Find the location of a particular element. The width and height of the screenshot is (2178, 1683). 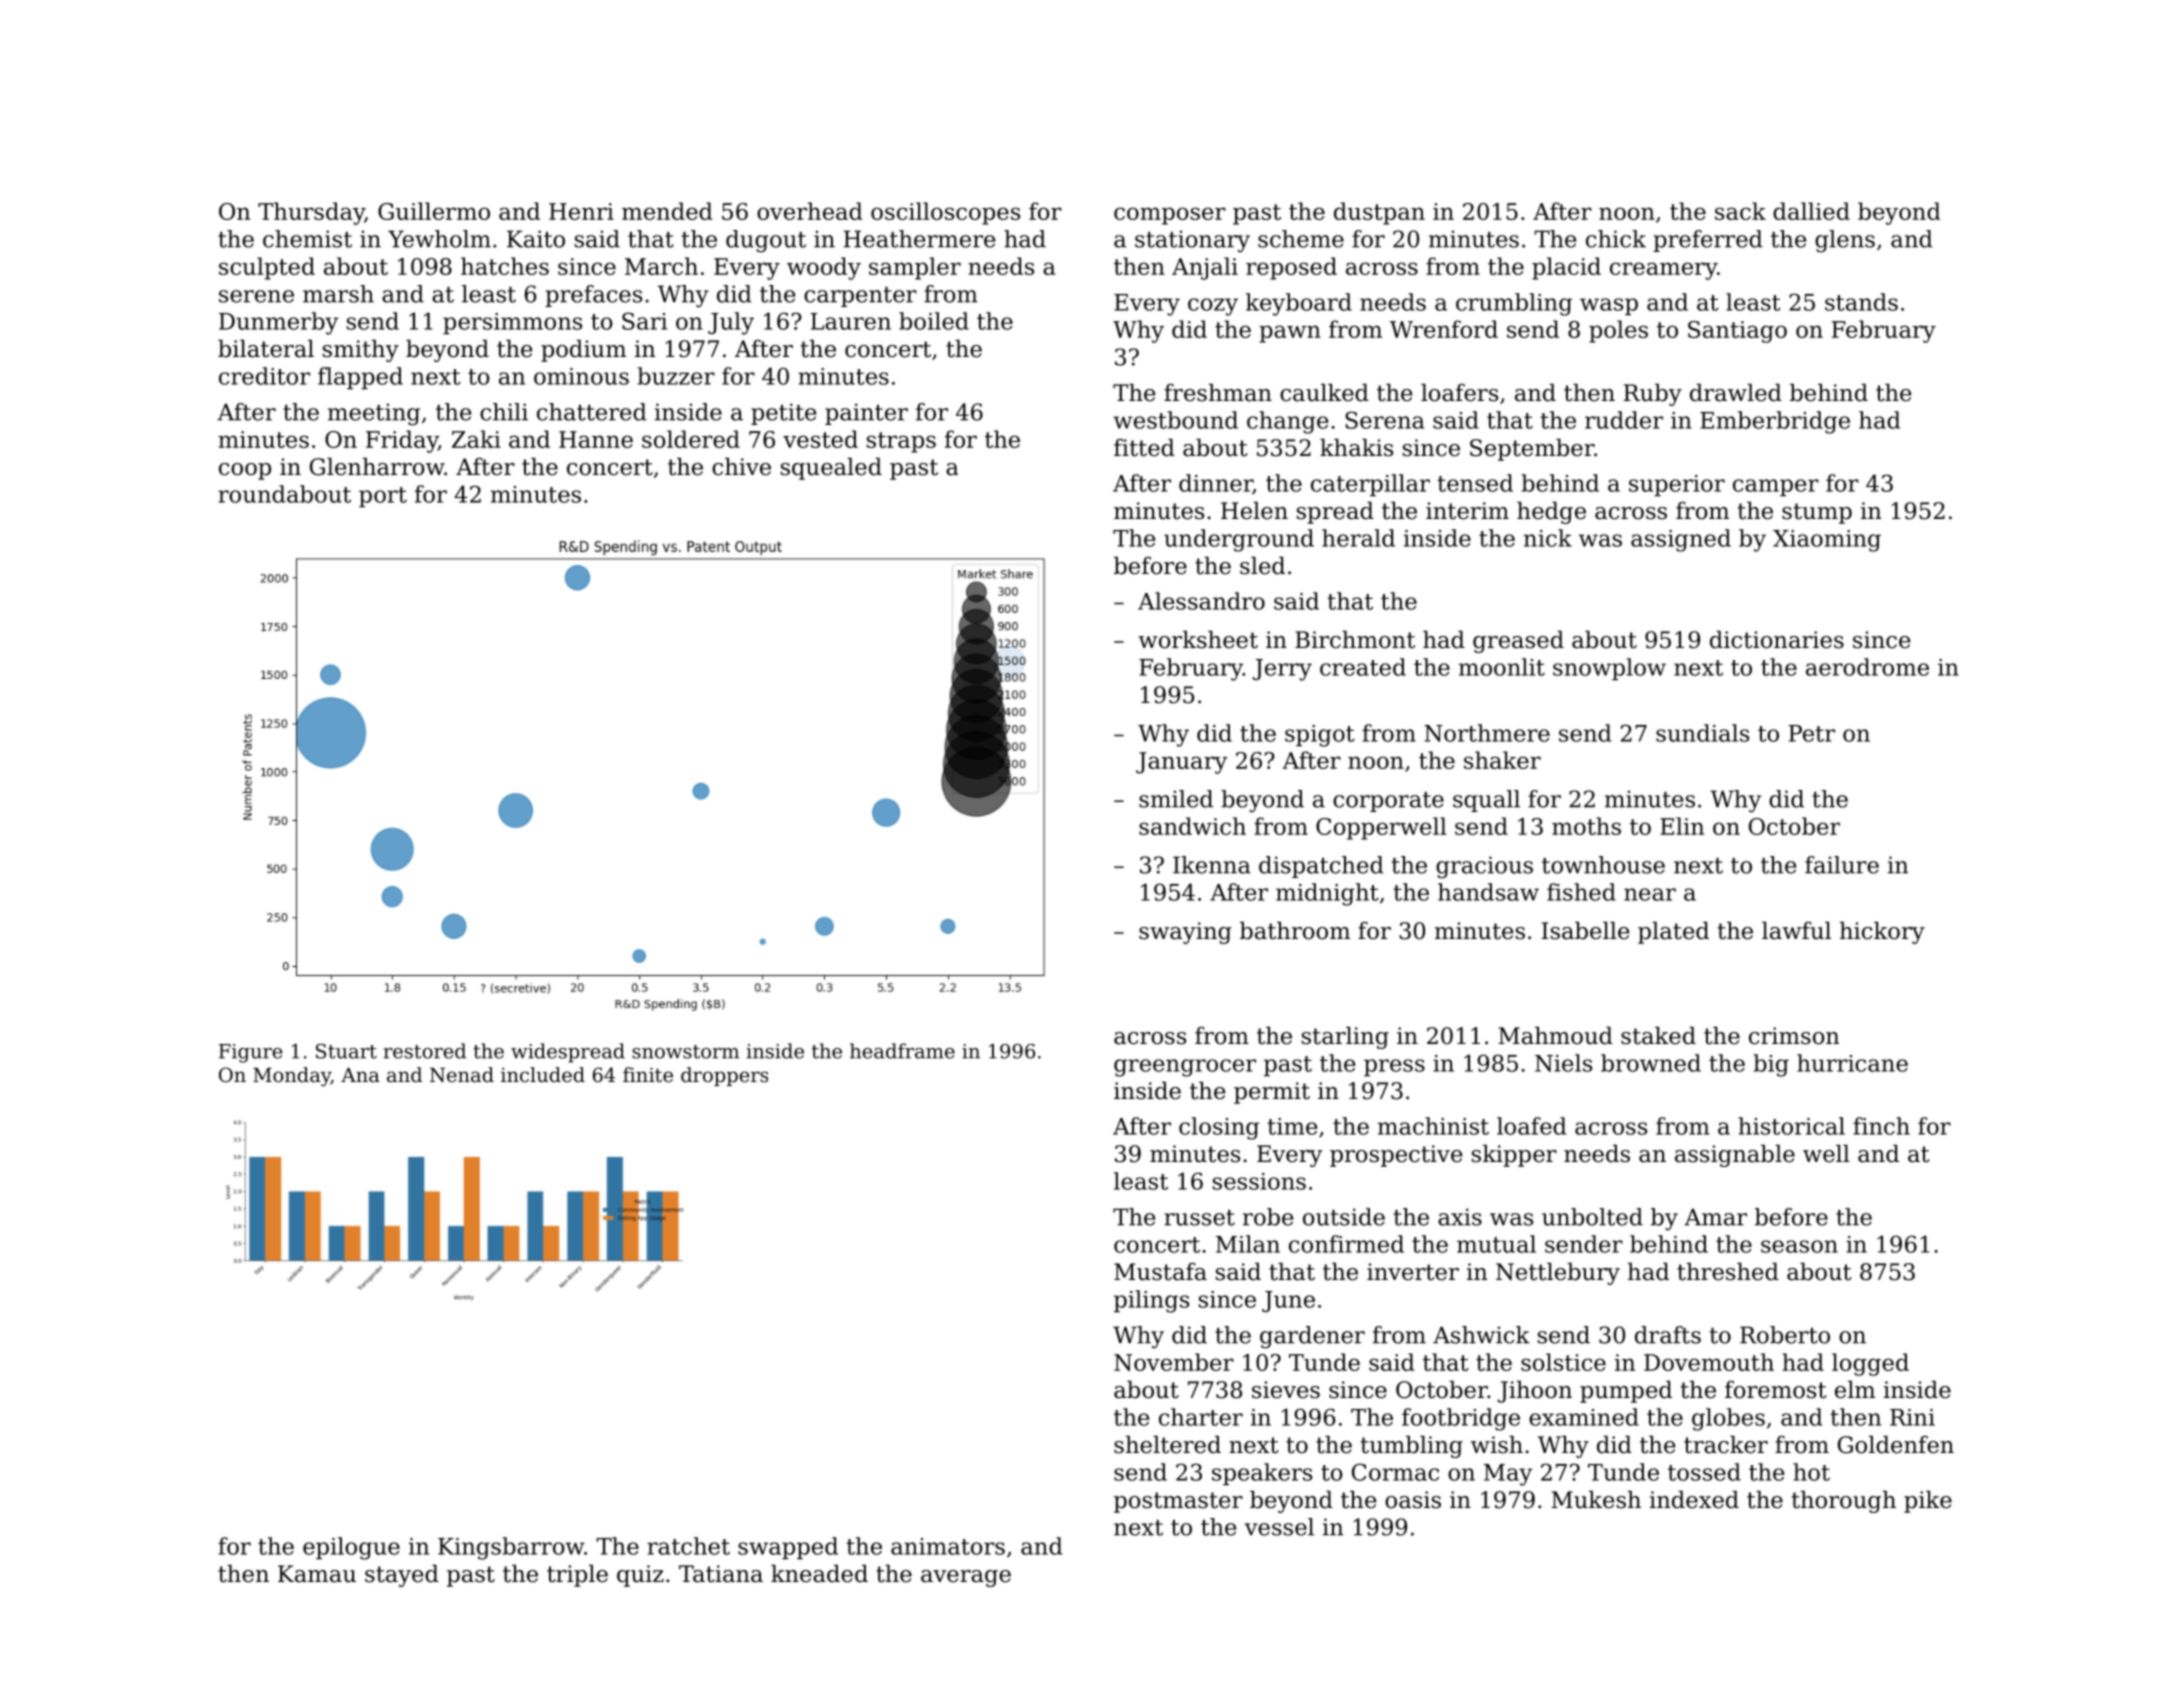

outside is located at coordinates (1344, 1217).
